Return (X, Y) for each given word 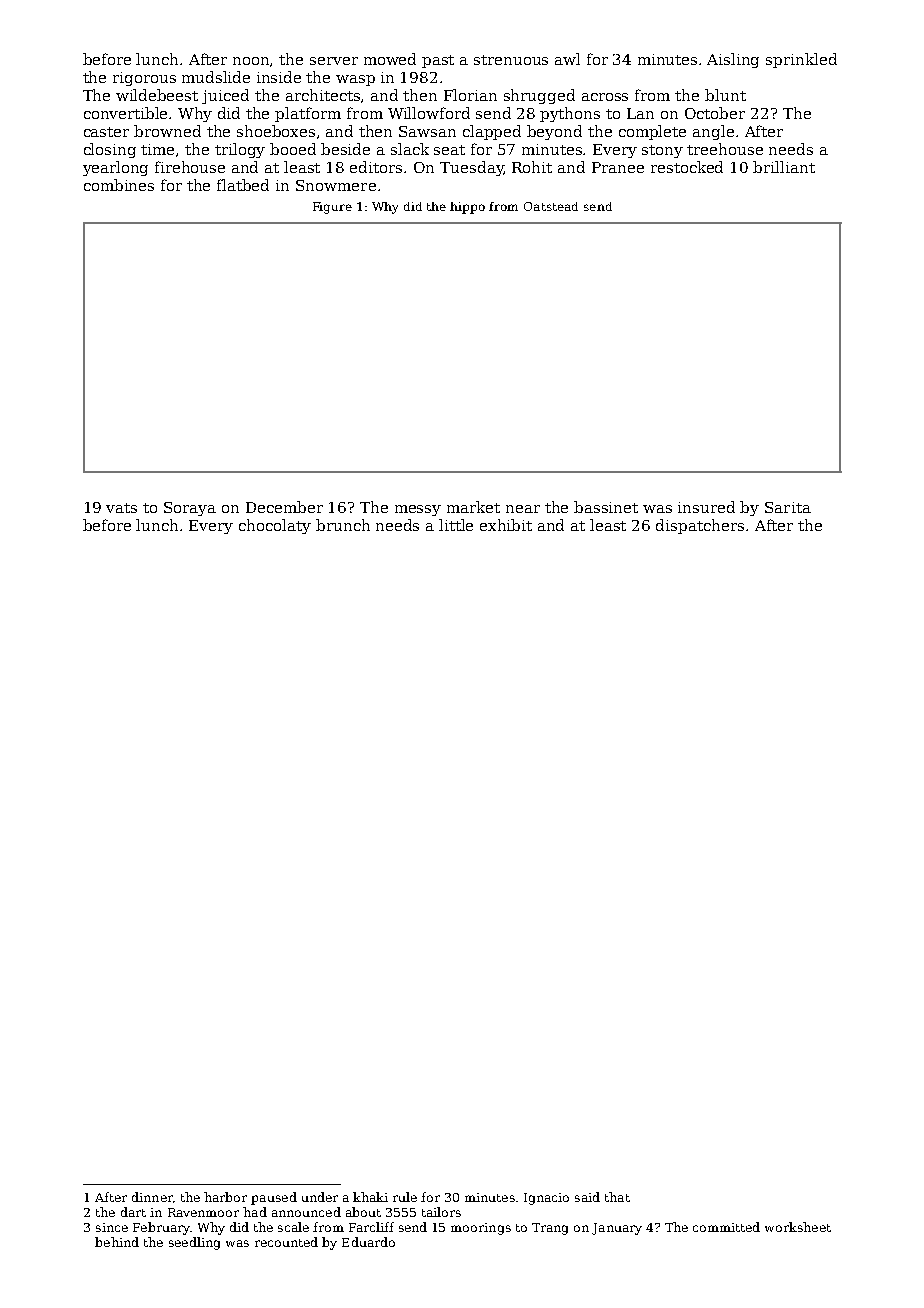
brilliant (784, 167)
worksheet (798, 1227)
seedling (194, 1243)
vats (121, 508)
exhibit (506, 525)
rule (405, 1197)
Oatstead (551, 206)
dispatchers (700, 526)
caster (106, 132)
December (284, 507)
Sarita (788, 507)
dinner (152, 1197)
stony (662, 151)
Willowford (429, 113)
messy (418, 510)
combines (119, 185)
